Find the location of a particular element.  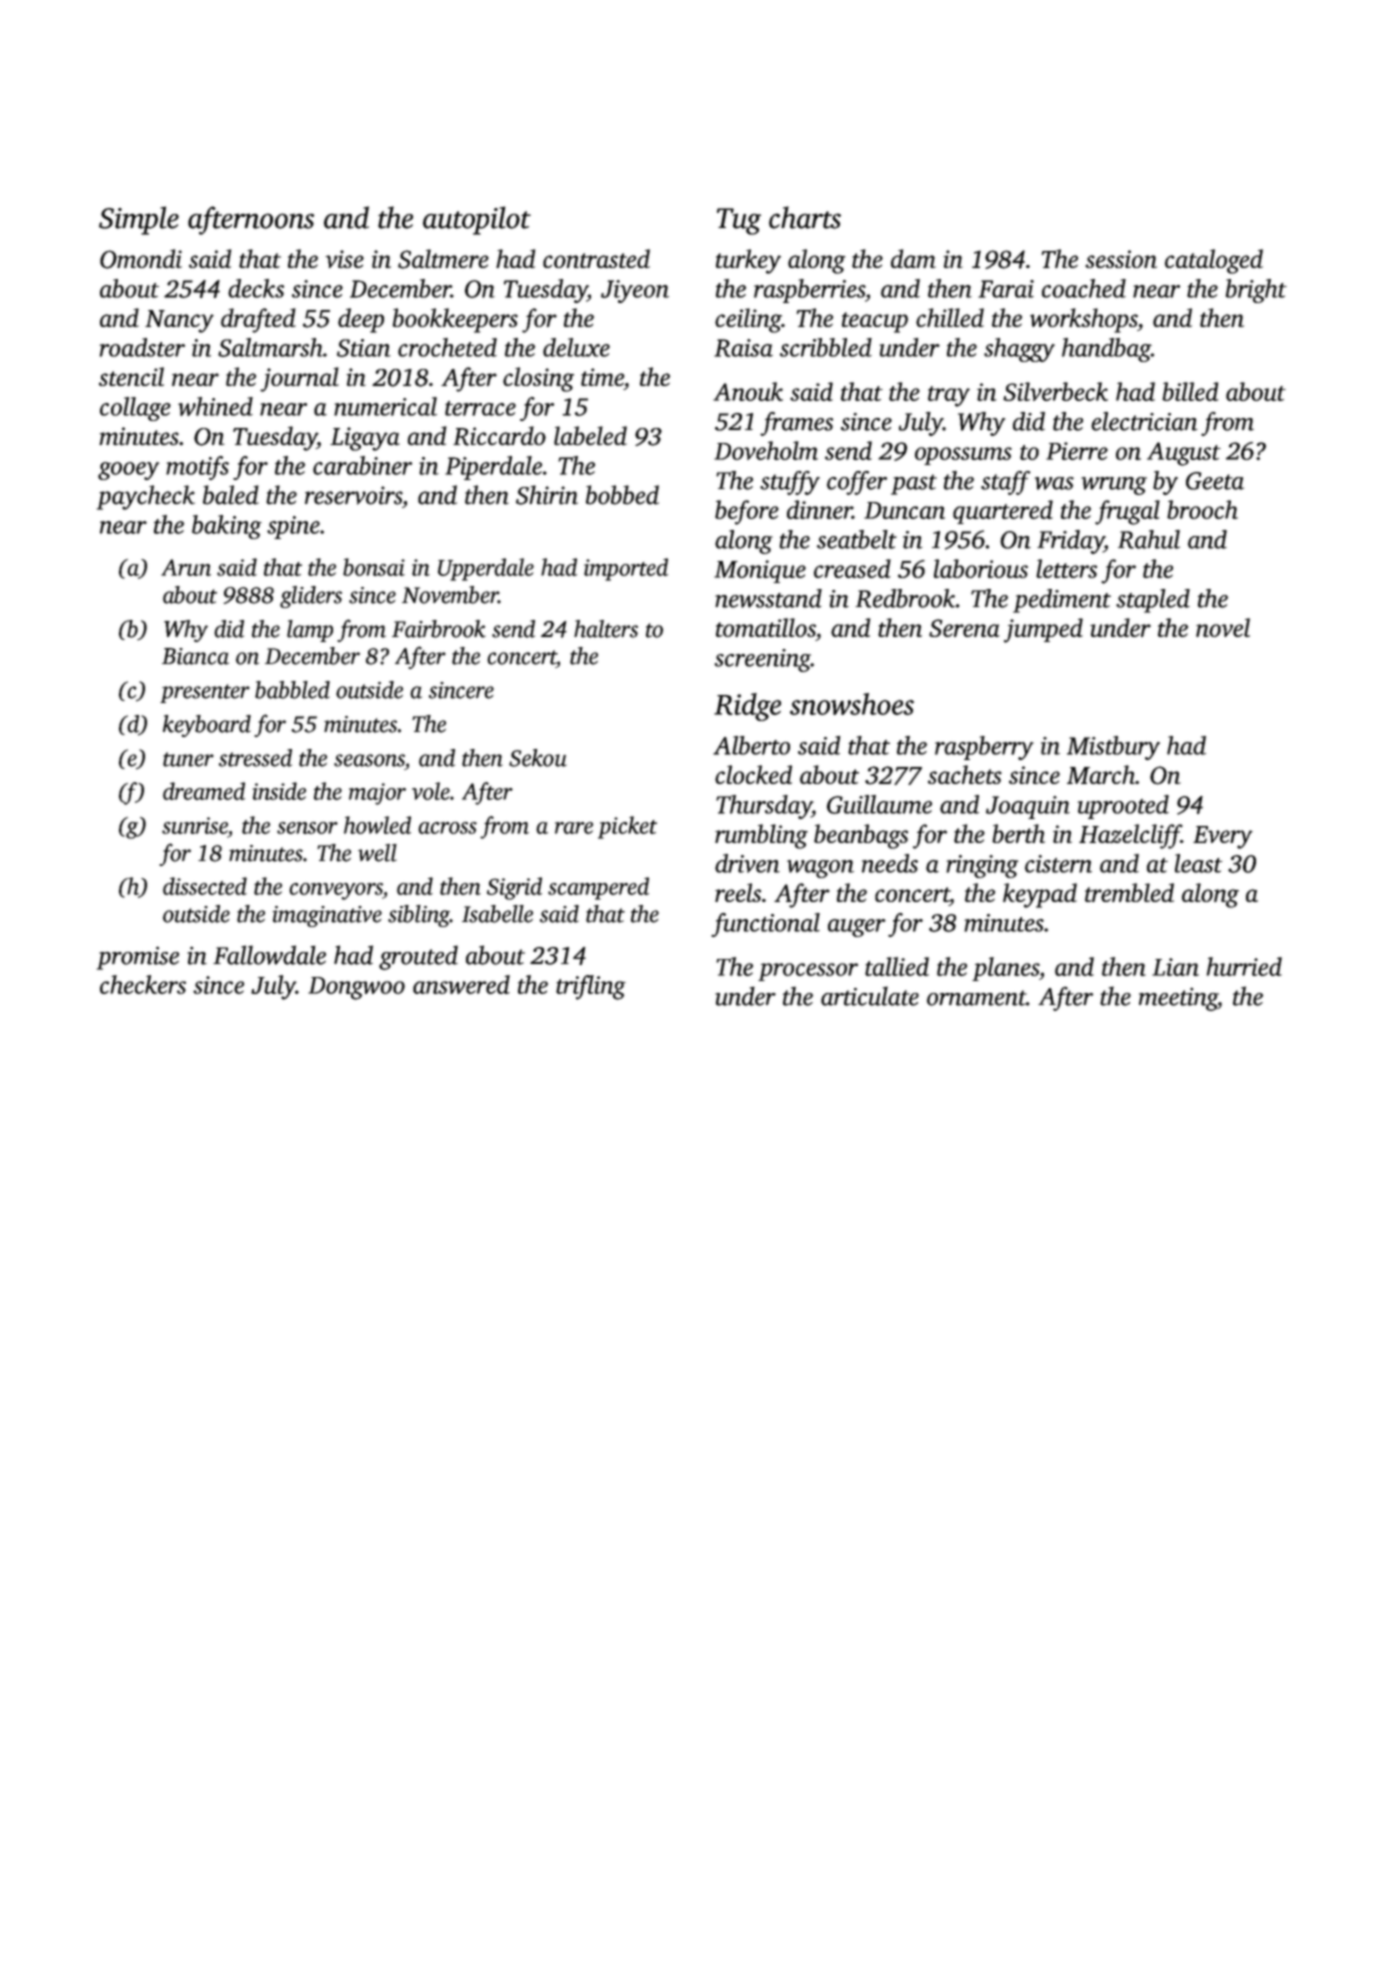

vise is located at coordinates (344, 259).
